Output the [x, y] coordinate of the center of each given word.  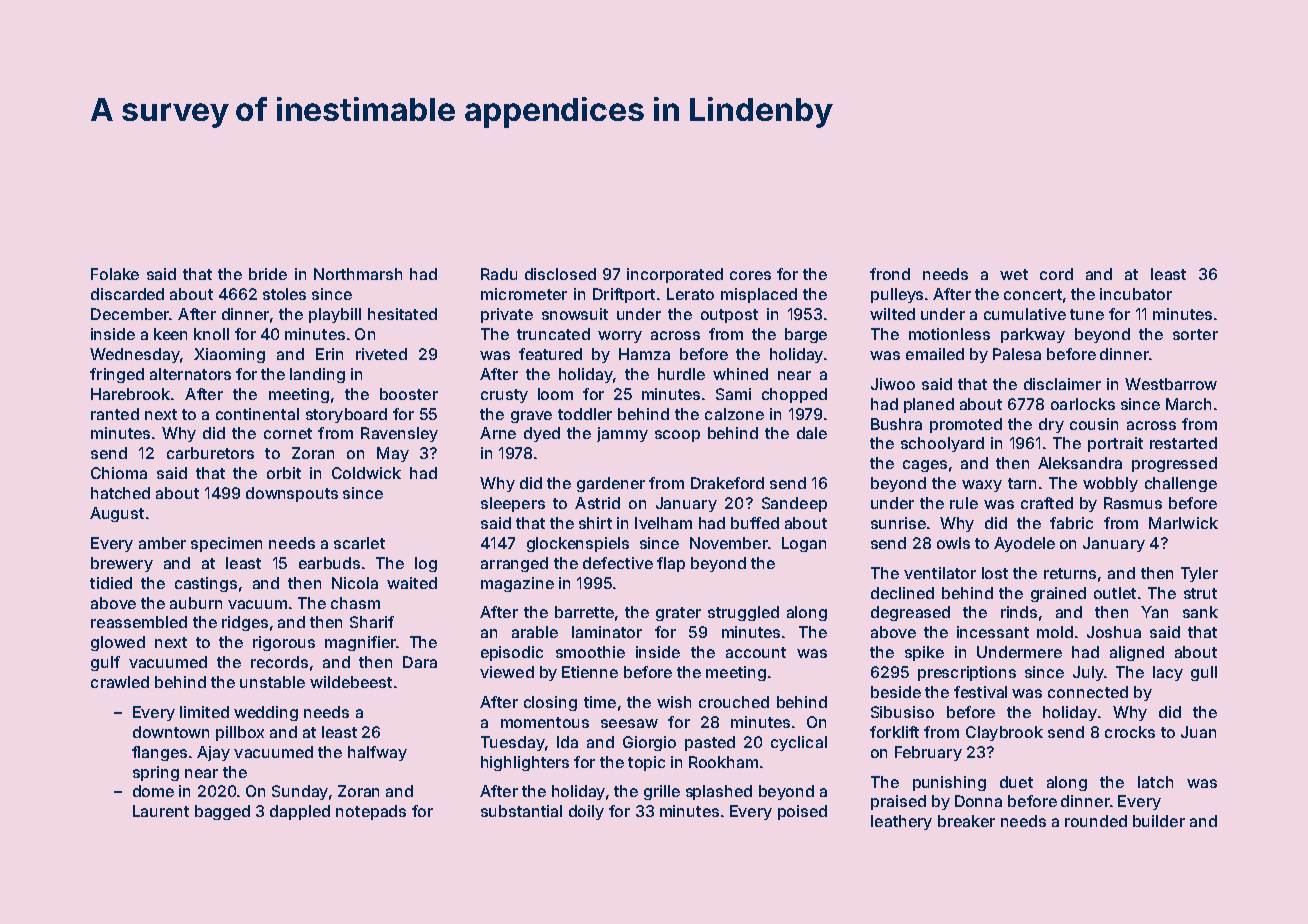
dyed [542, 434]
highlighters [525, 763]
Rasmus [1133, 503]
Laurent [161, 811]
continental [257, 414]
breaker [966, 821]
